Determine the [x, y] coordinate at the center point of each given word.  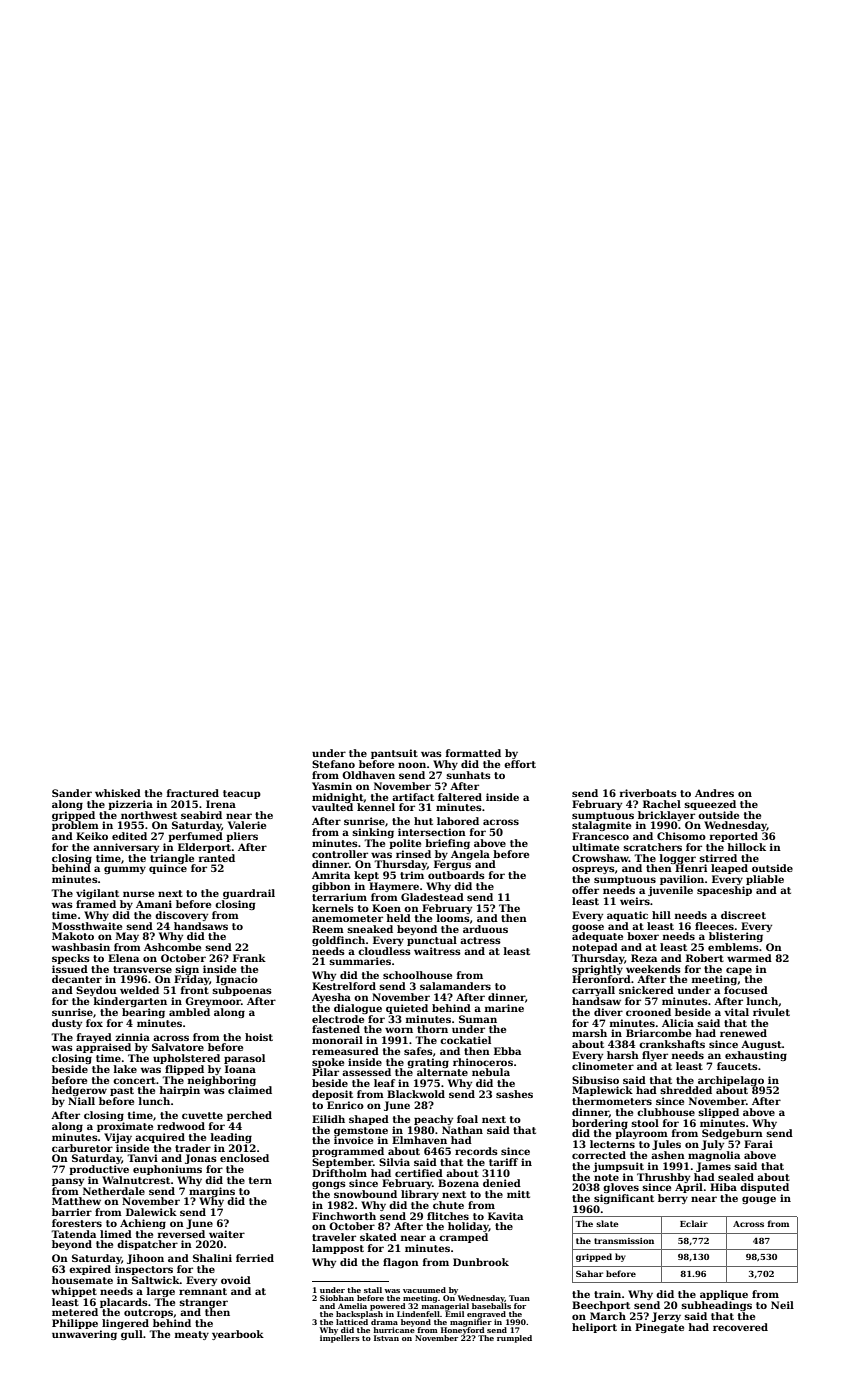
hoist [259, 1037]
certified [419, 1173]
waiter [227, 1234]
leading [231, 1138]
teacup [242, 794]
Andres [714, 793]
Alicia [678, 1023]
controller [340, 854]
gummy [125, 870]
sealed [736, 1177]
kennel [376, 807]
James [713, 1167]
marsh [589, 1033]
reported [734, 837]
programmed [348, 1152]
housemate [82, 1280]
